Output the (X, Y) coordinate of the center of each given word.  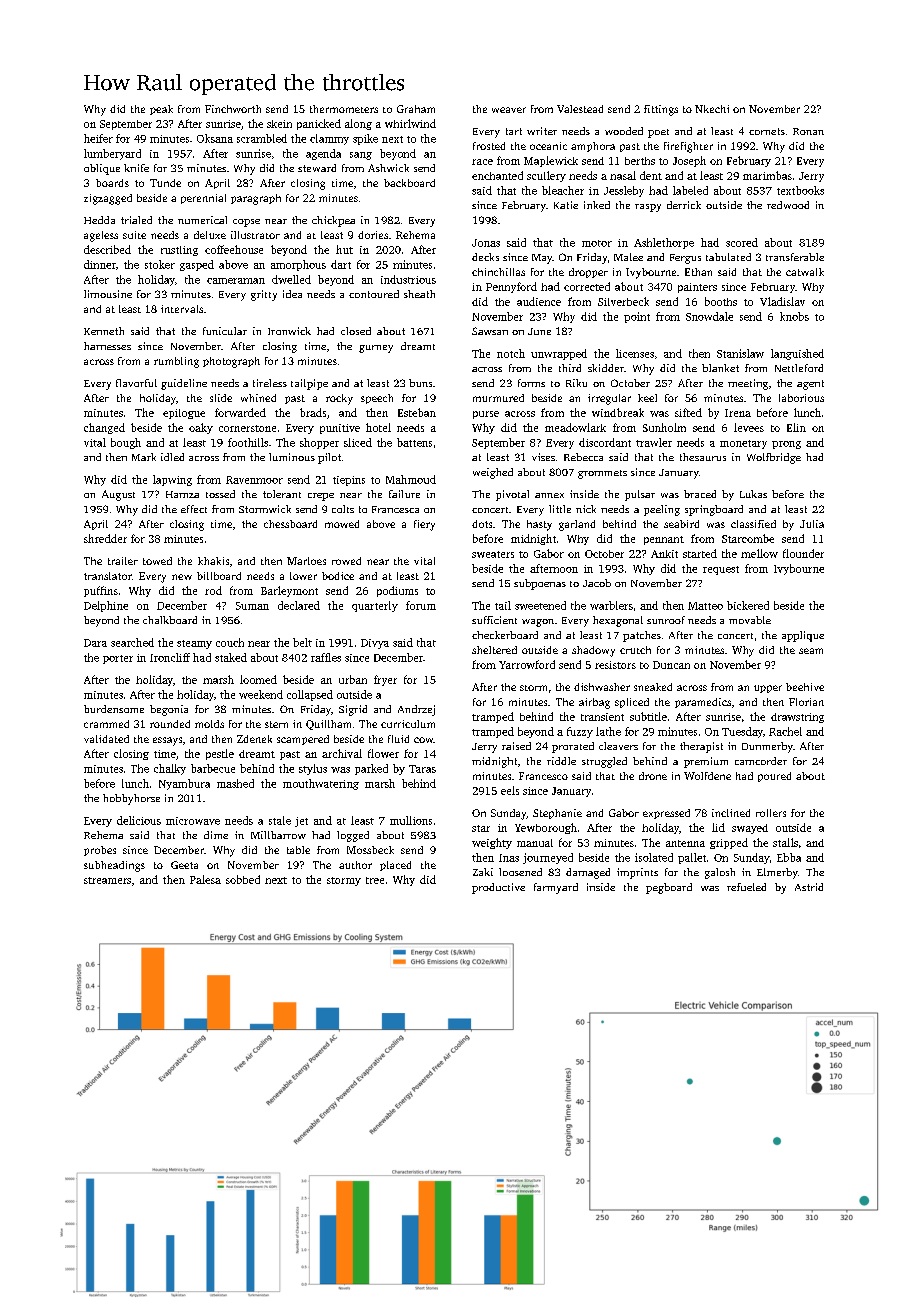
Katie (566, 205)
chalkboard (170, 620)
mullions (411, 820)
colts (343, 509)
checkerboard (505, 635)
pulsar (640, 495)
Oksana (215, 138)
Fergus (685, 259)
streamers (107, 880)
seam (811, 651)
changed (104, 428)
